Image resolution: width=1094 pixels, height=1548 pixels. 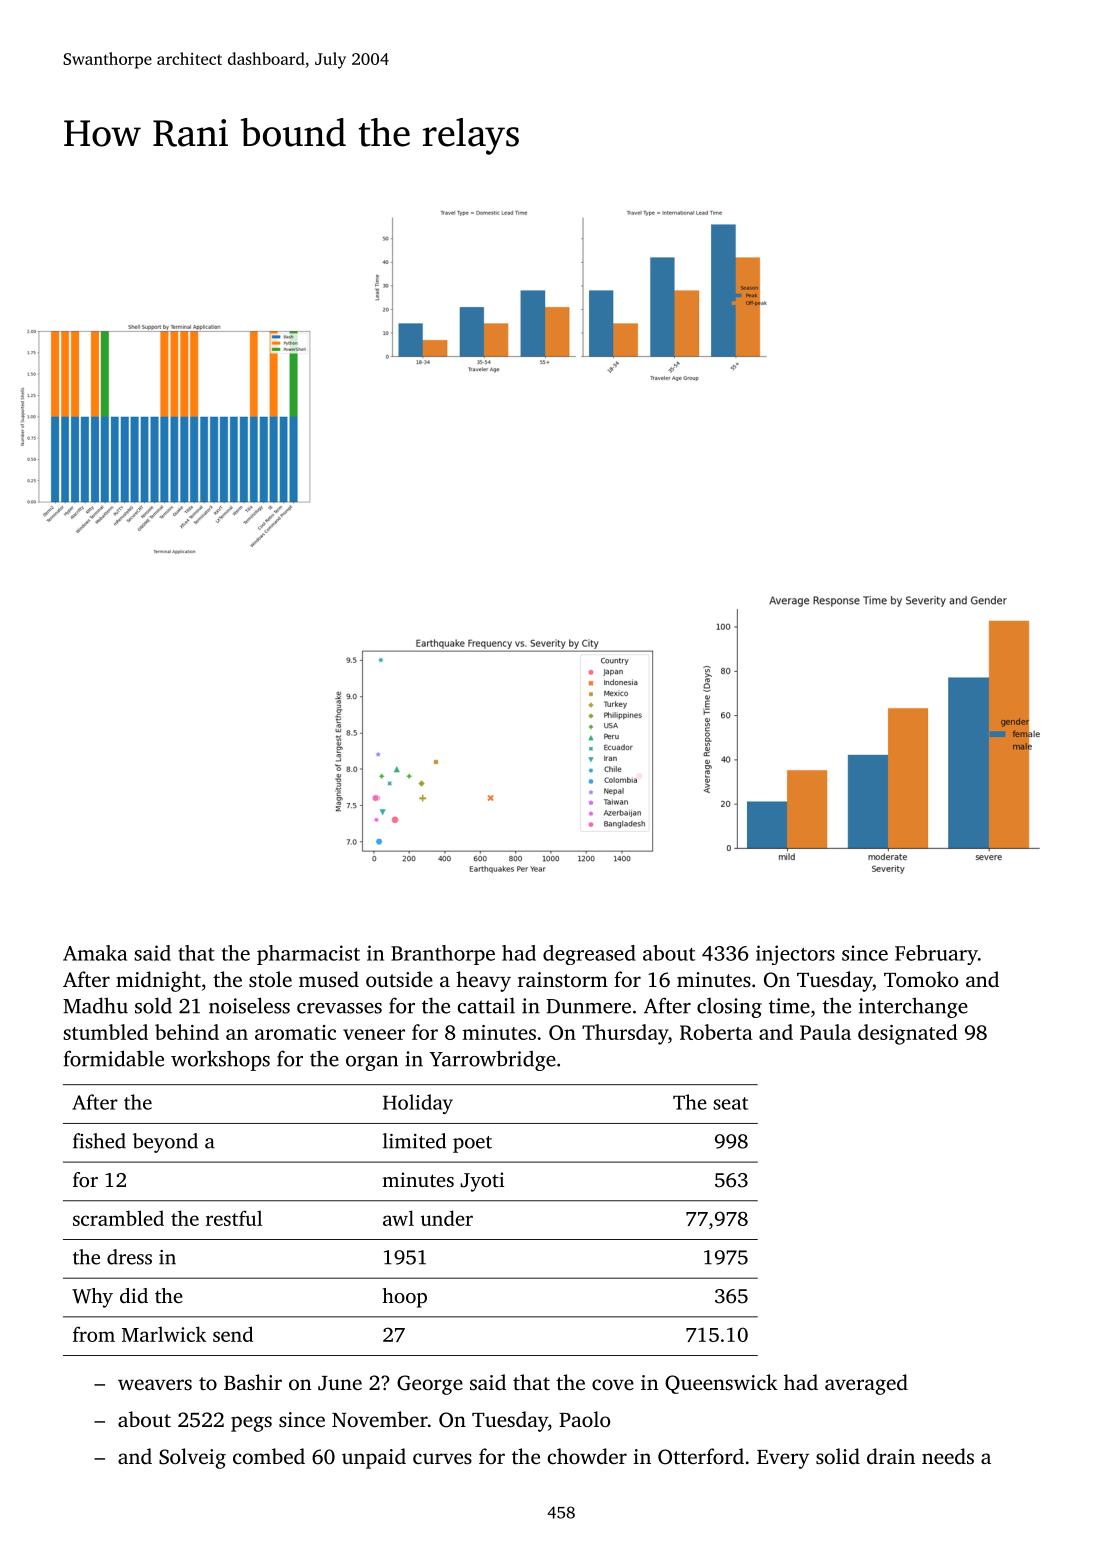 I want to click on Queenswick, so click(x=721, y=1384).
